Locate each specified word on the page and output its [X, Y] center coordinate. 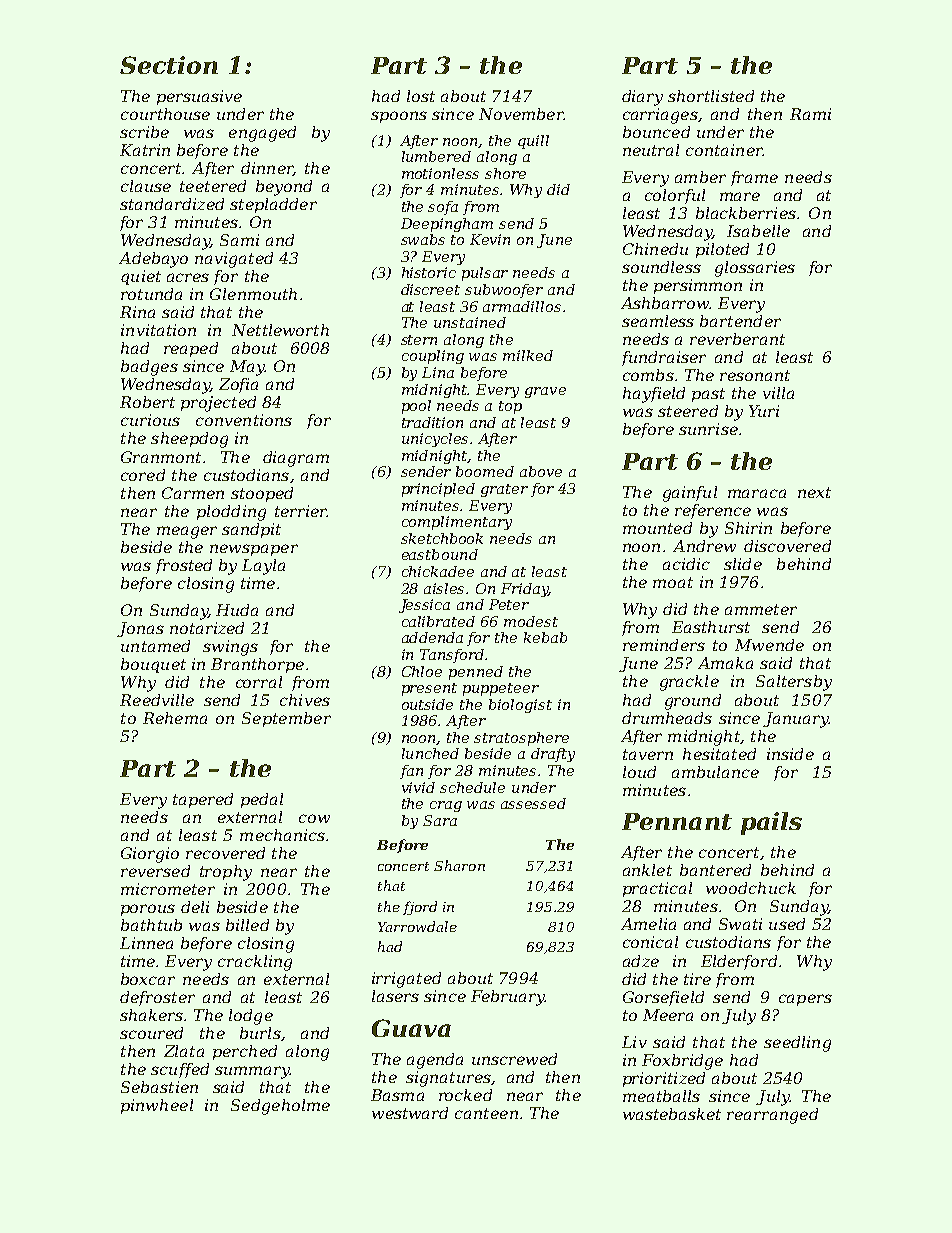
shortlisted [711, 96]
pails [771, 823]
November [521, 114]
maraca [757, 493]
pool [416, 407]
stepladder [273, 205]
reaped [191, 349]
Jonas [140, 629]
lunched [430, 753]
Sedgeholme [280, 1107]
